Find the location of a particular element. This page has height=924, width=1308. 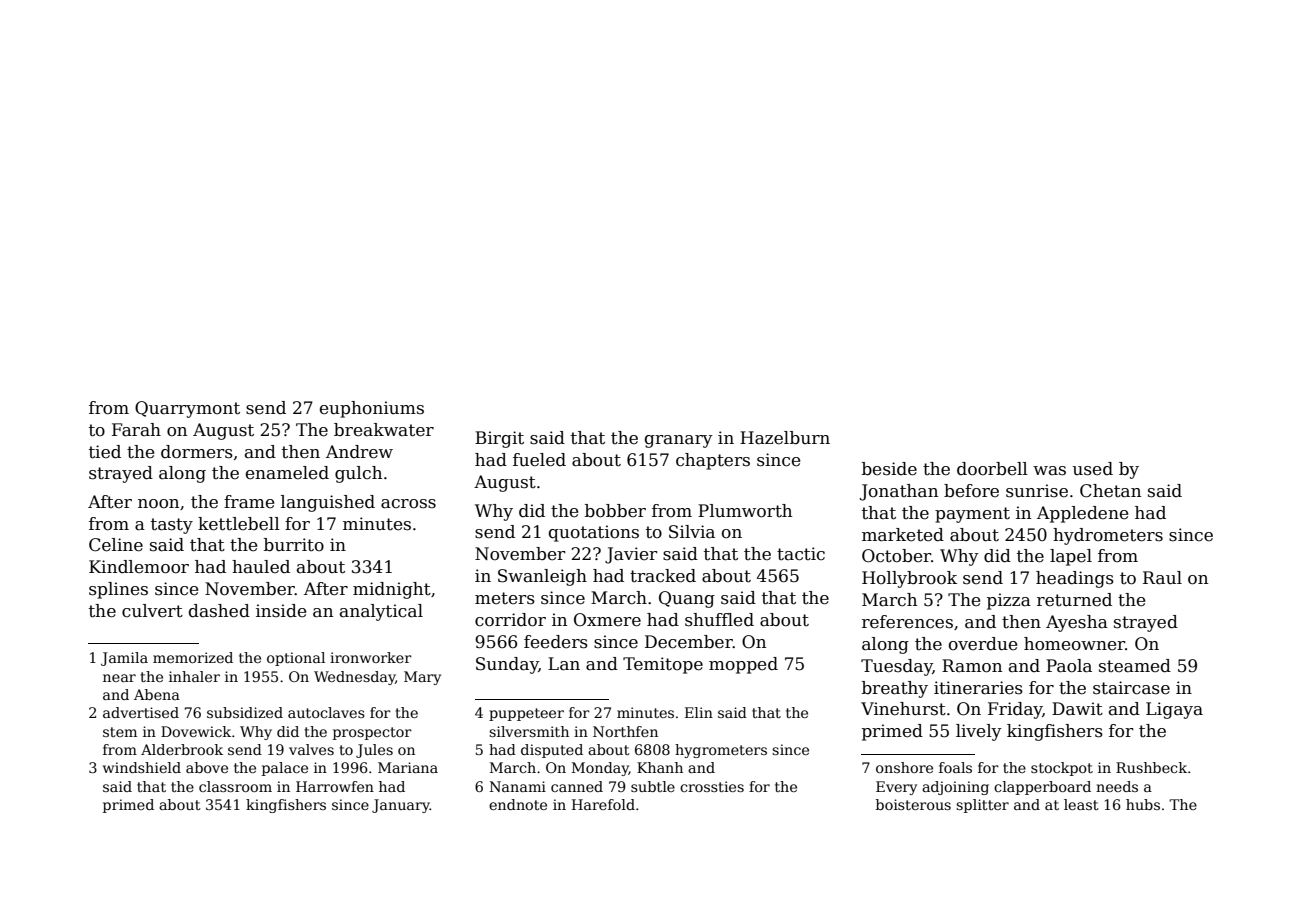

Temitope is located at coordinates (663, 665).
